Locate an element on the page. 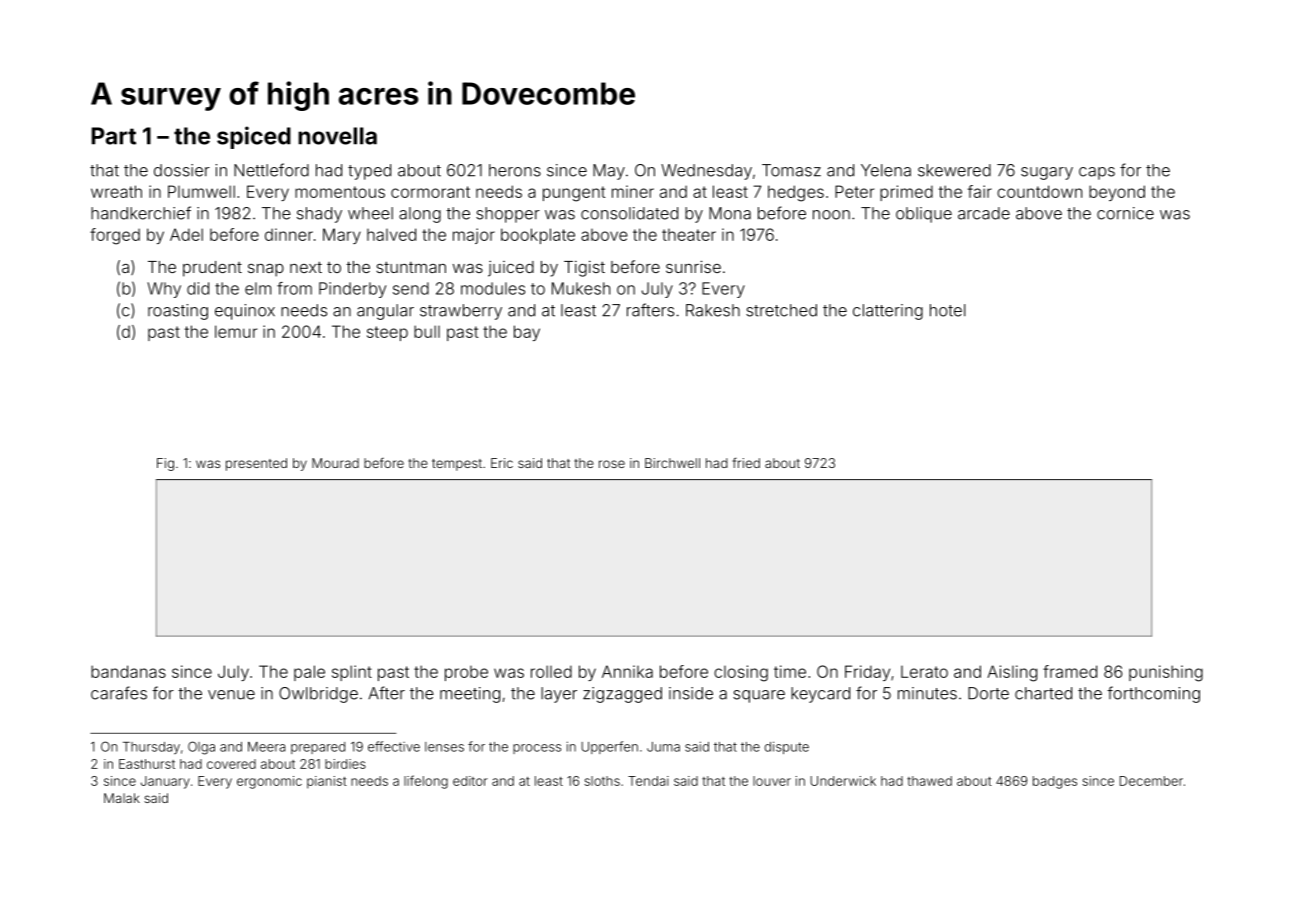 The height and width of the document is (924, 1308). Tendai is located at coordinates (648, 781).
